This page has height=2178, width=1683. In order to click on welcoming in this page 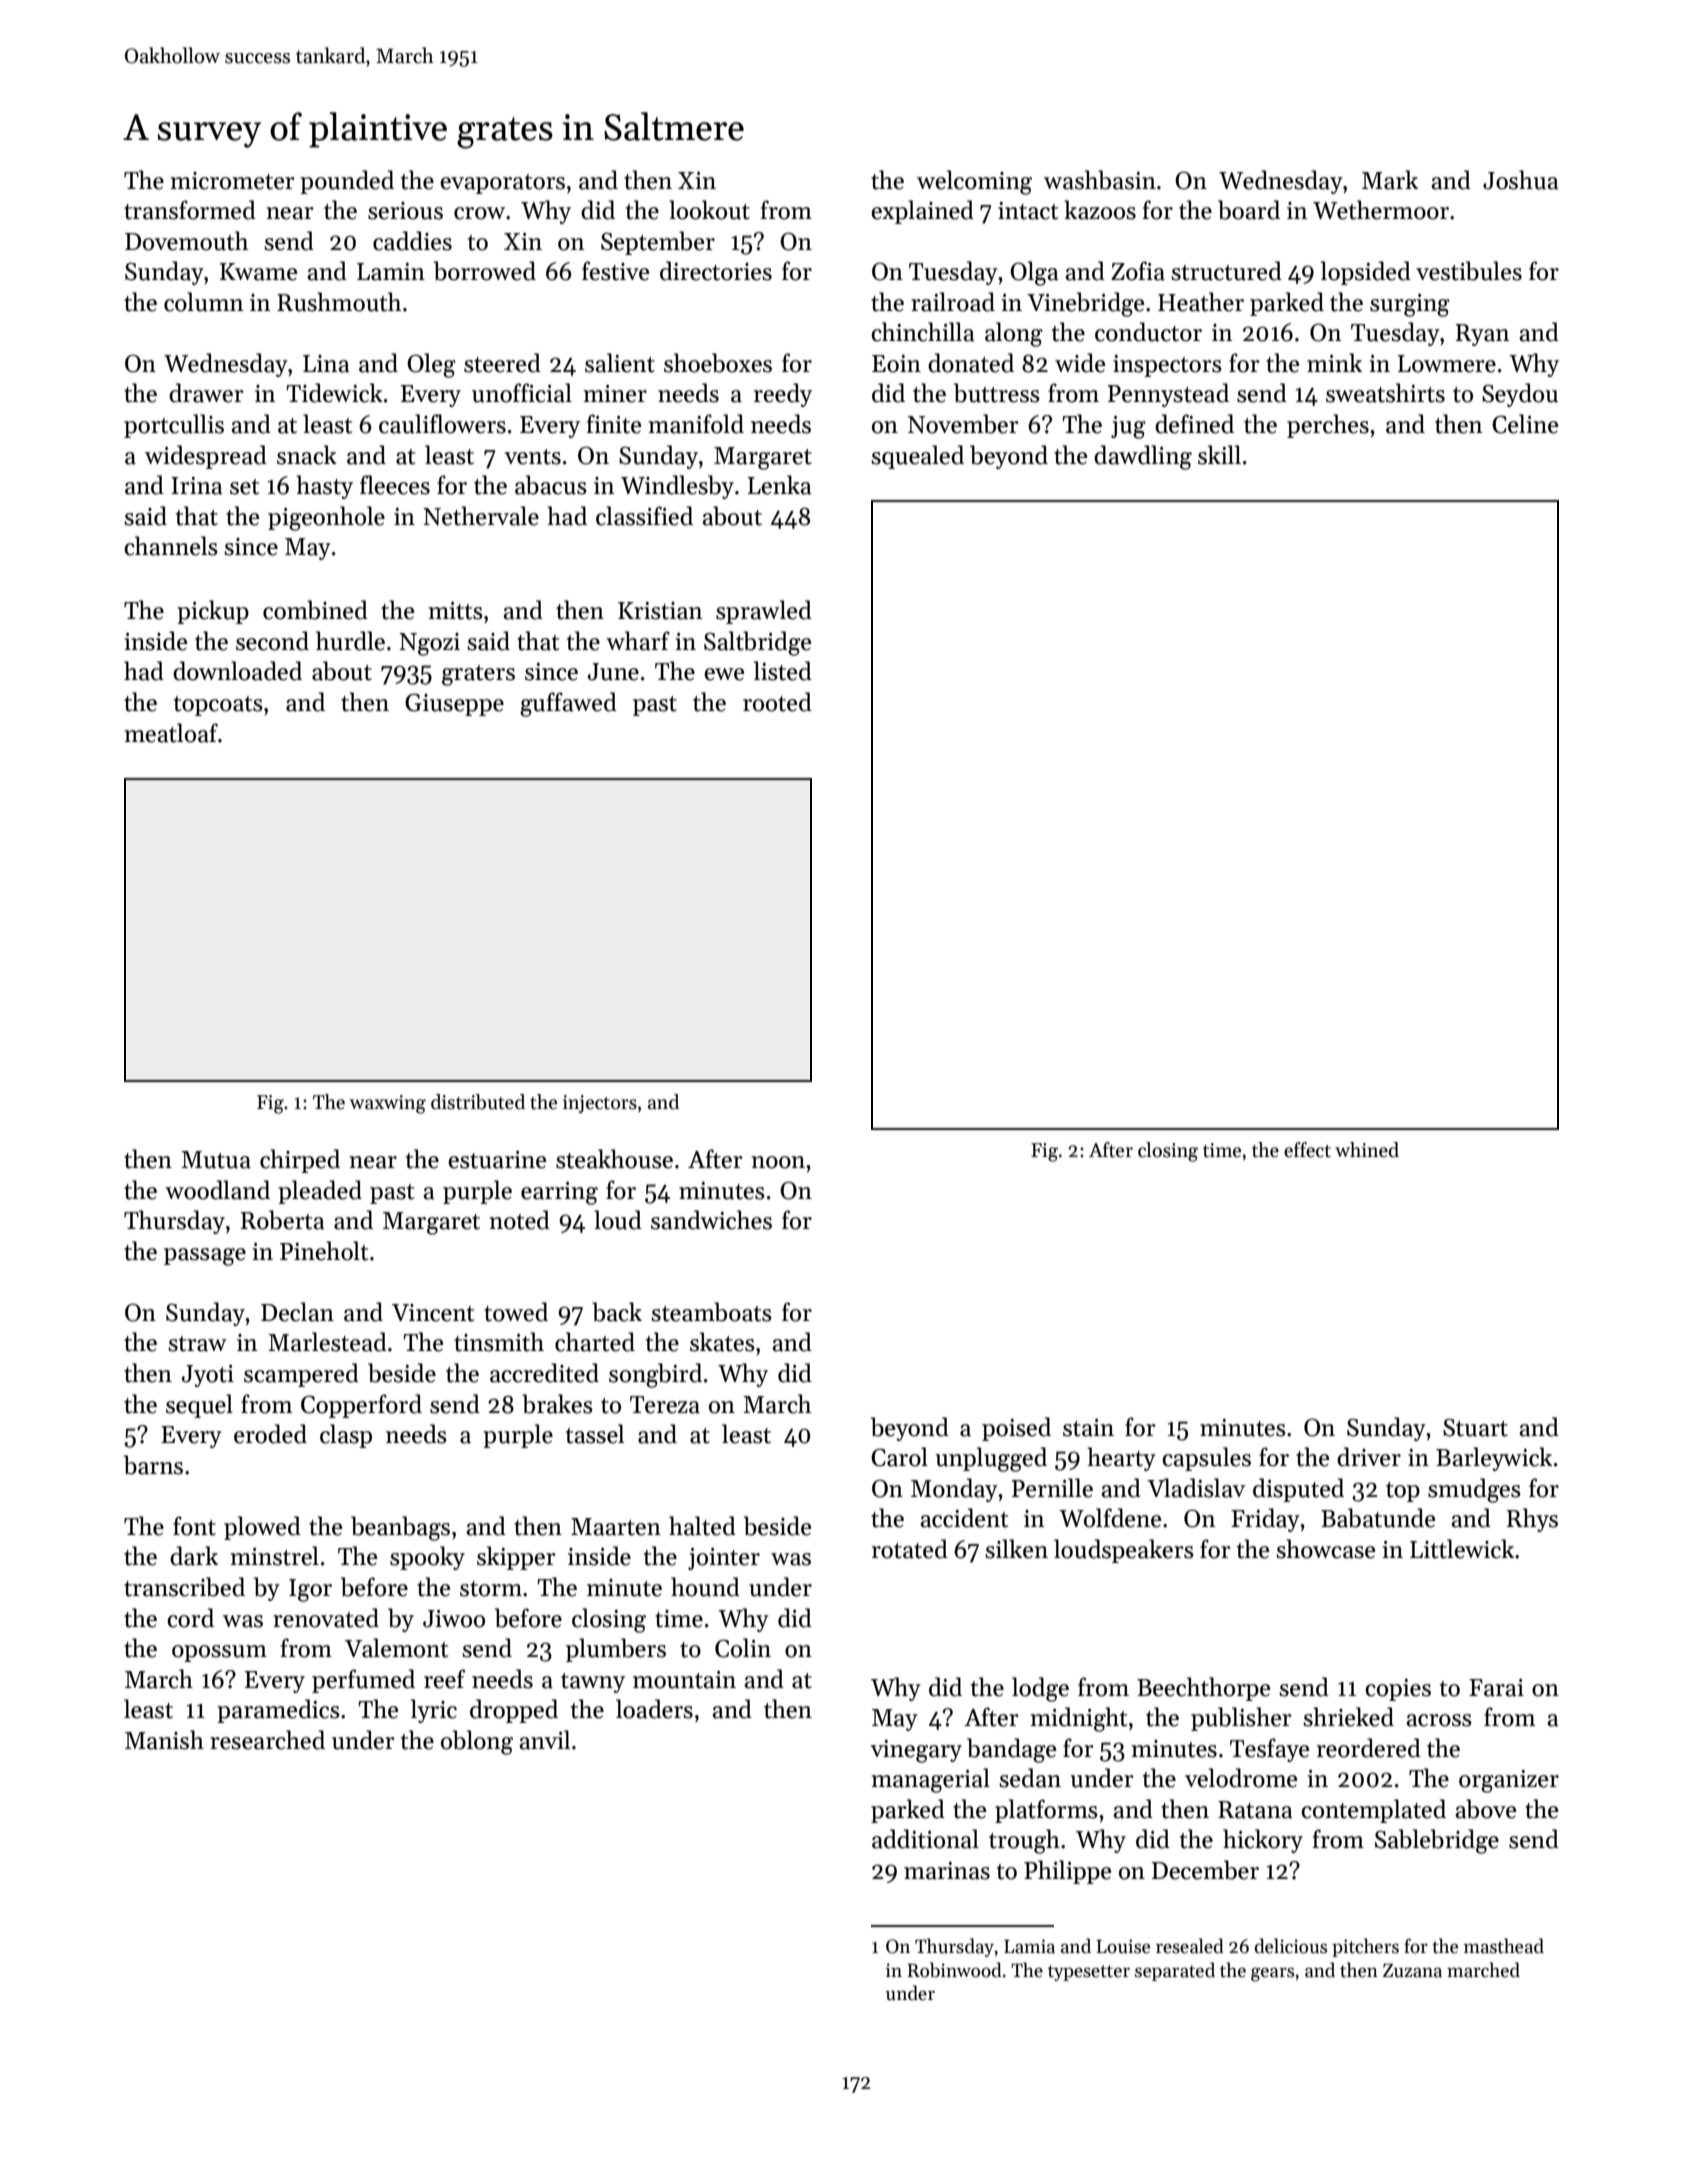, I will do `click(974, 182)`.
